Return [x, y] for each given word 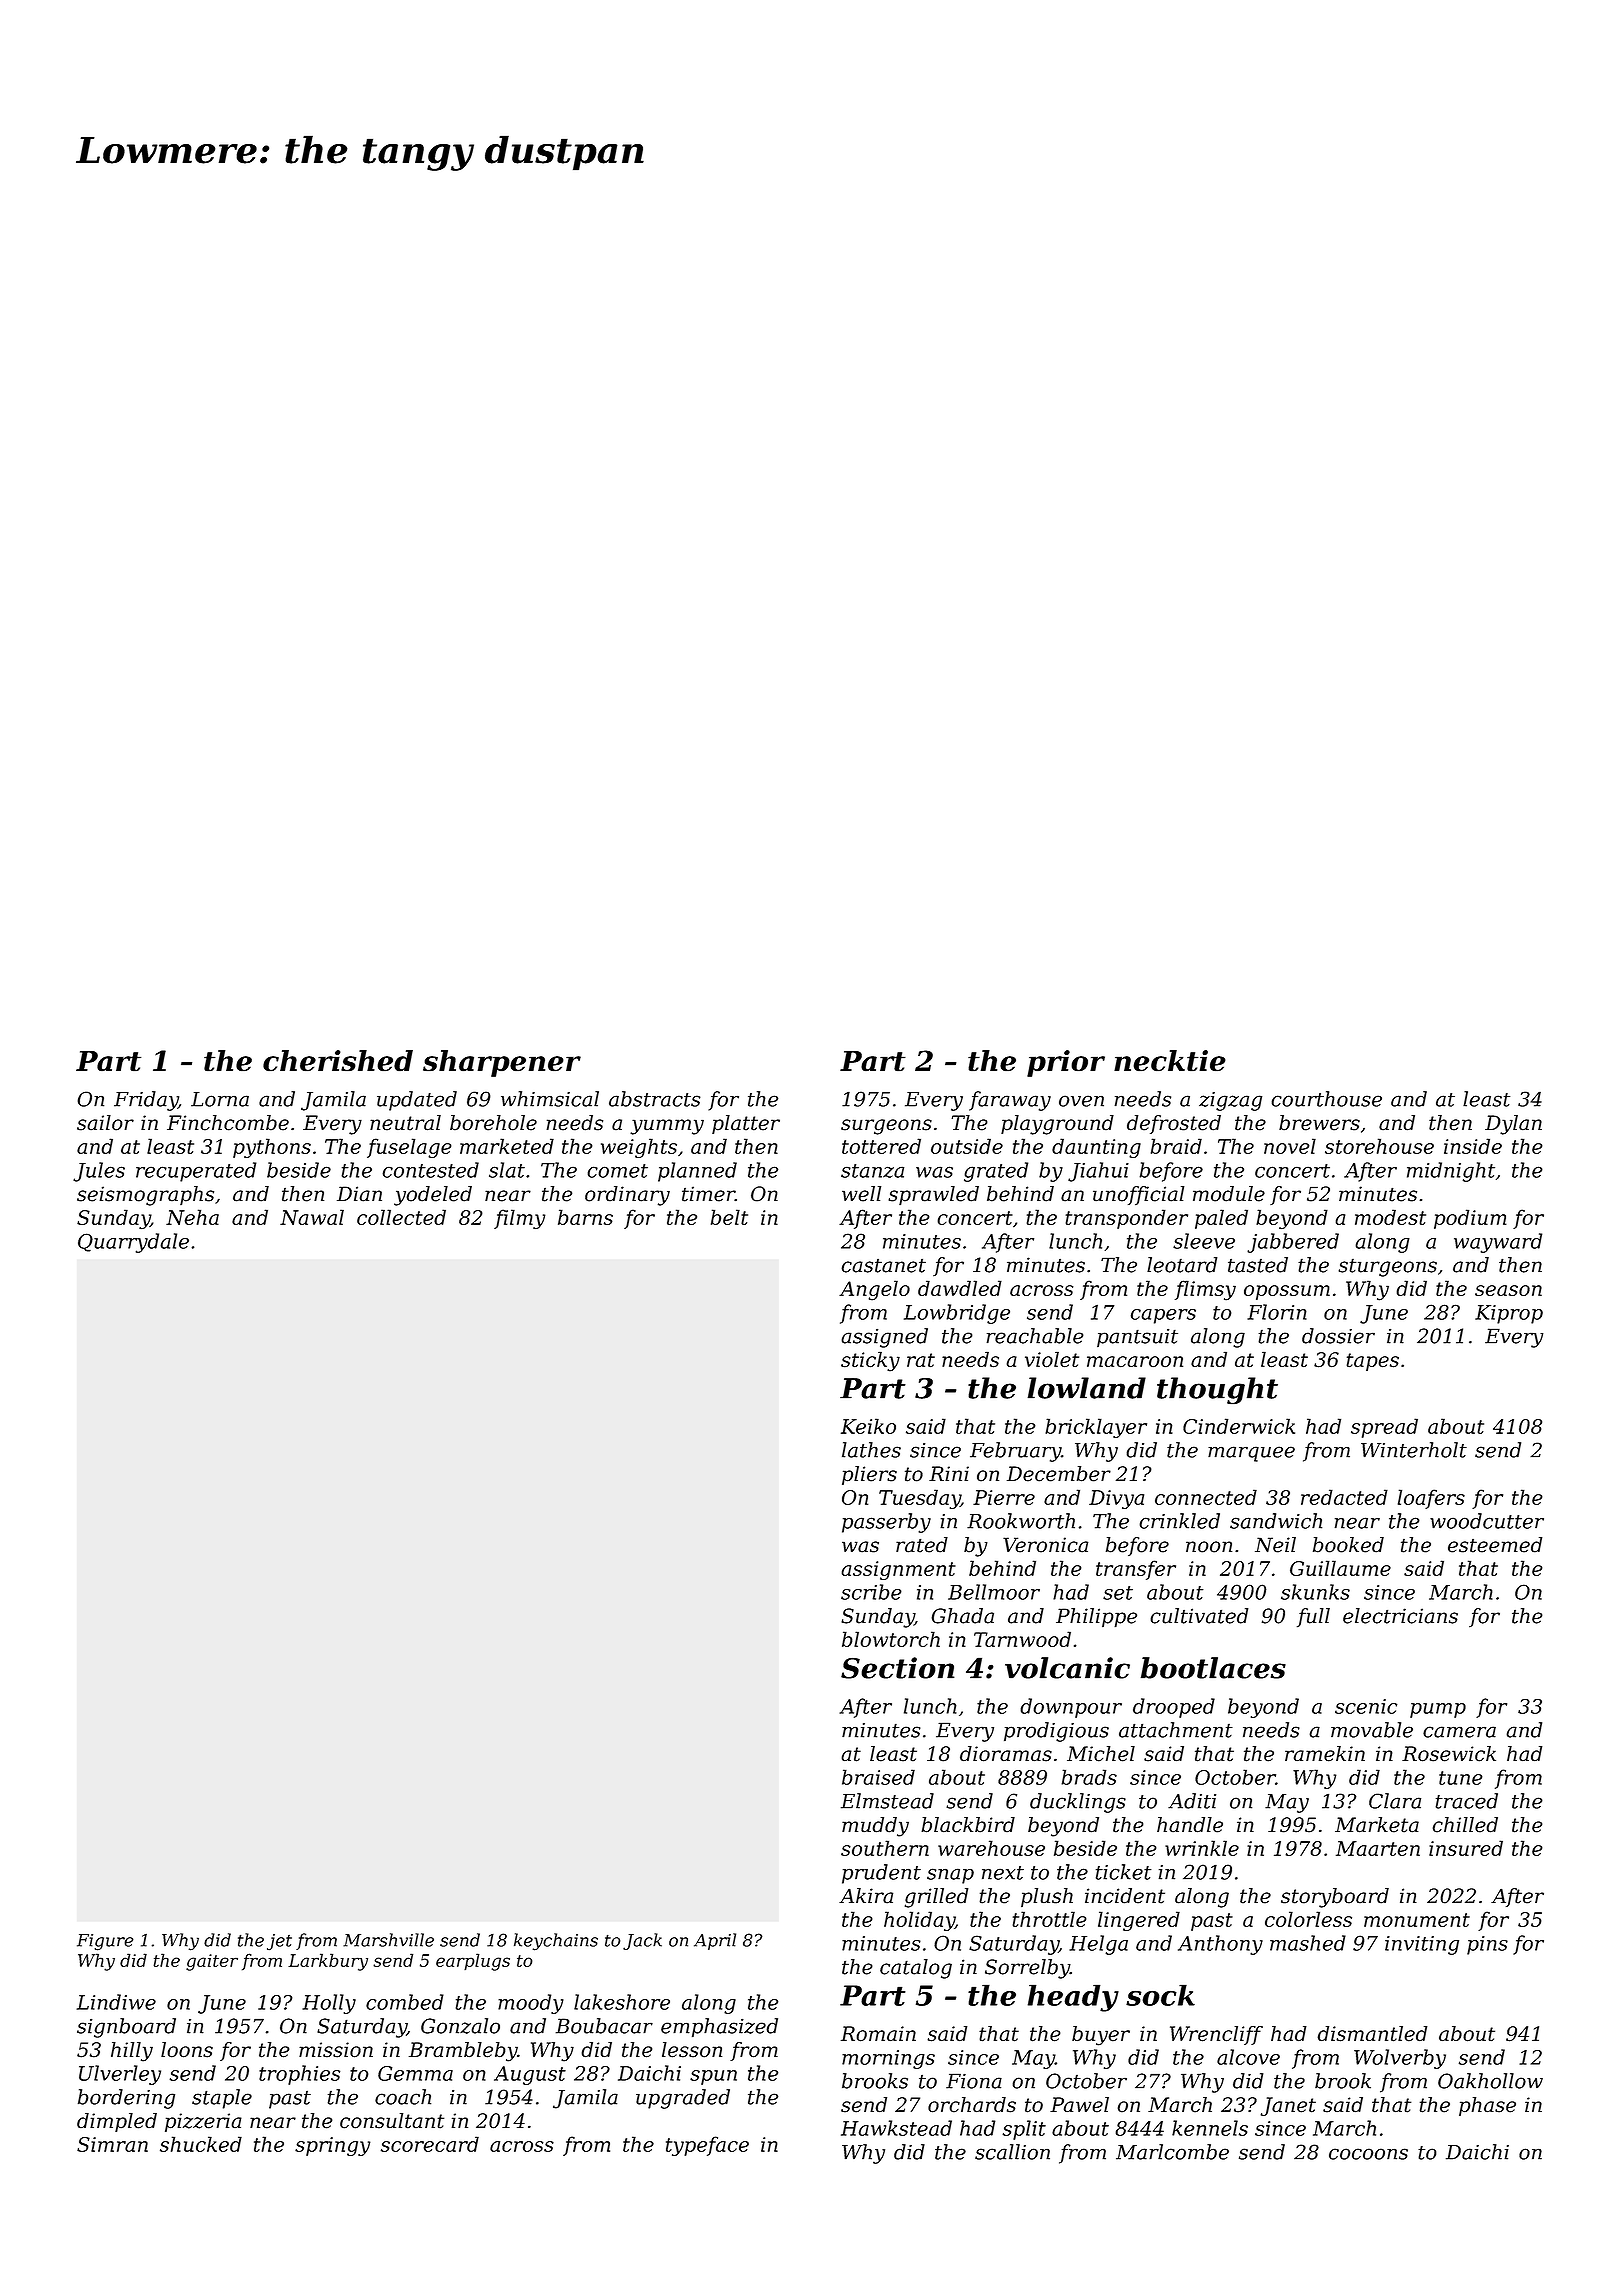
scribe [871, 1592]
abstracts [655, 1099]
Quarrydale [133, 1243]
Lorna [220, 1099]
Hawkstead [896, 2128]
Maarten [1378, 1848]
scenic [1366, 1706]
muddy [875, 1827]
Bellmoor [994, 1592]
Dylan [1513, 1125]
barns [585, 1217]
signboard [126, 2028]
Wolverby [1400, 2059]
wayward [1498, 1243]
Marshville [388, 1940]
